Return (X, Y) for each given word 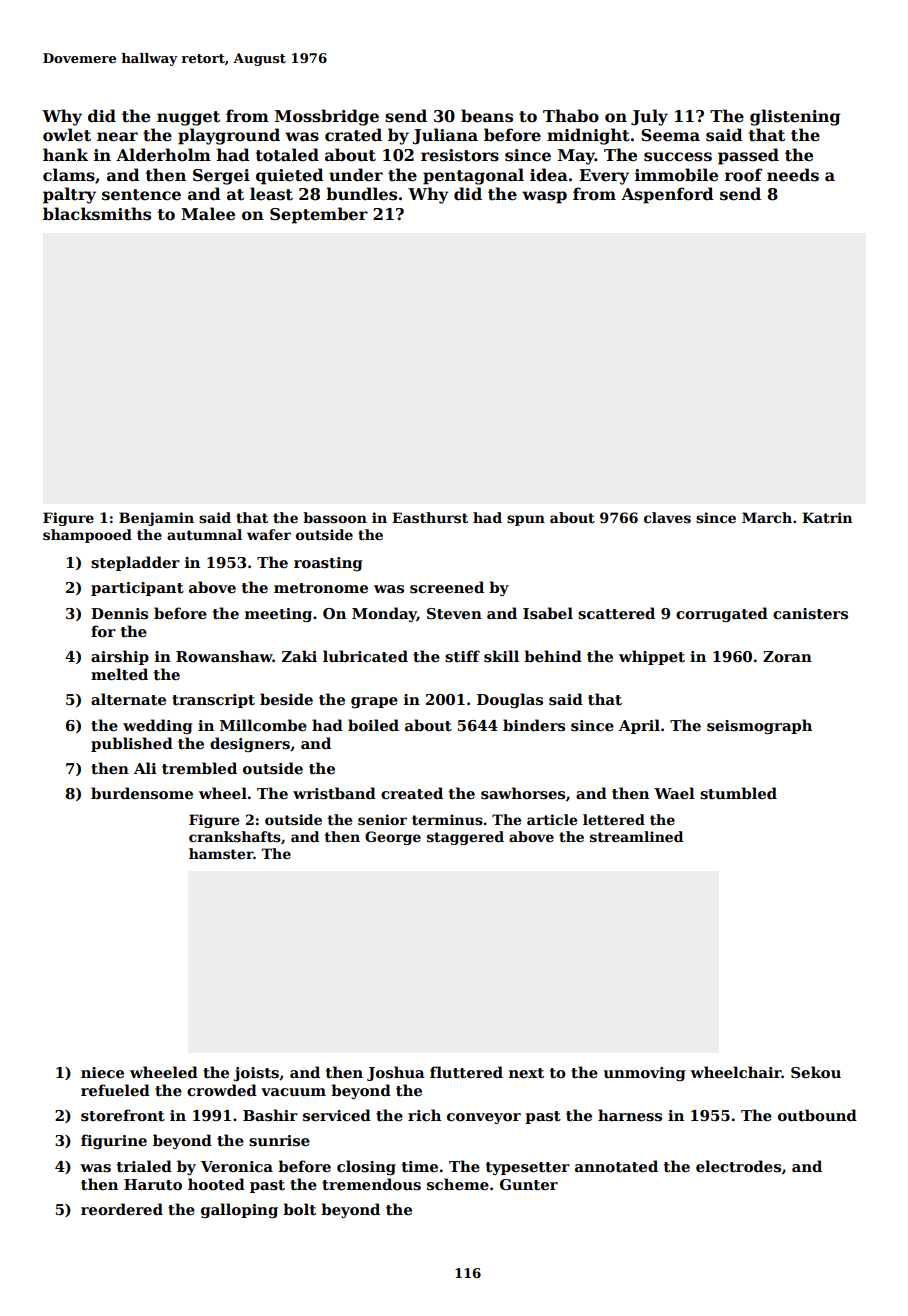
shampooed (87, 536)
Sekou (816, 1072)
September (319, 215)
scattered (616, 613)
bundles (361, 194)
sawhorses (523, 793)
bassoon (335, 517)
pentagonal (473, 176)
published (132, 744)
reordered (122, 1209)
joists (256, 1074)
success (678, 157)
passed (748, 156)
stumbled (738, 793)
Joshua (396, 1073)
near (117, 137)
